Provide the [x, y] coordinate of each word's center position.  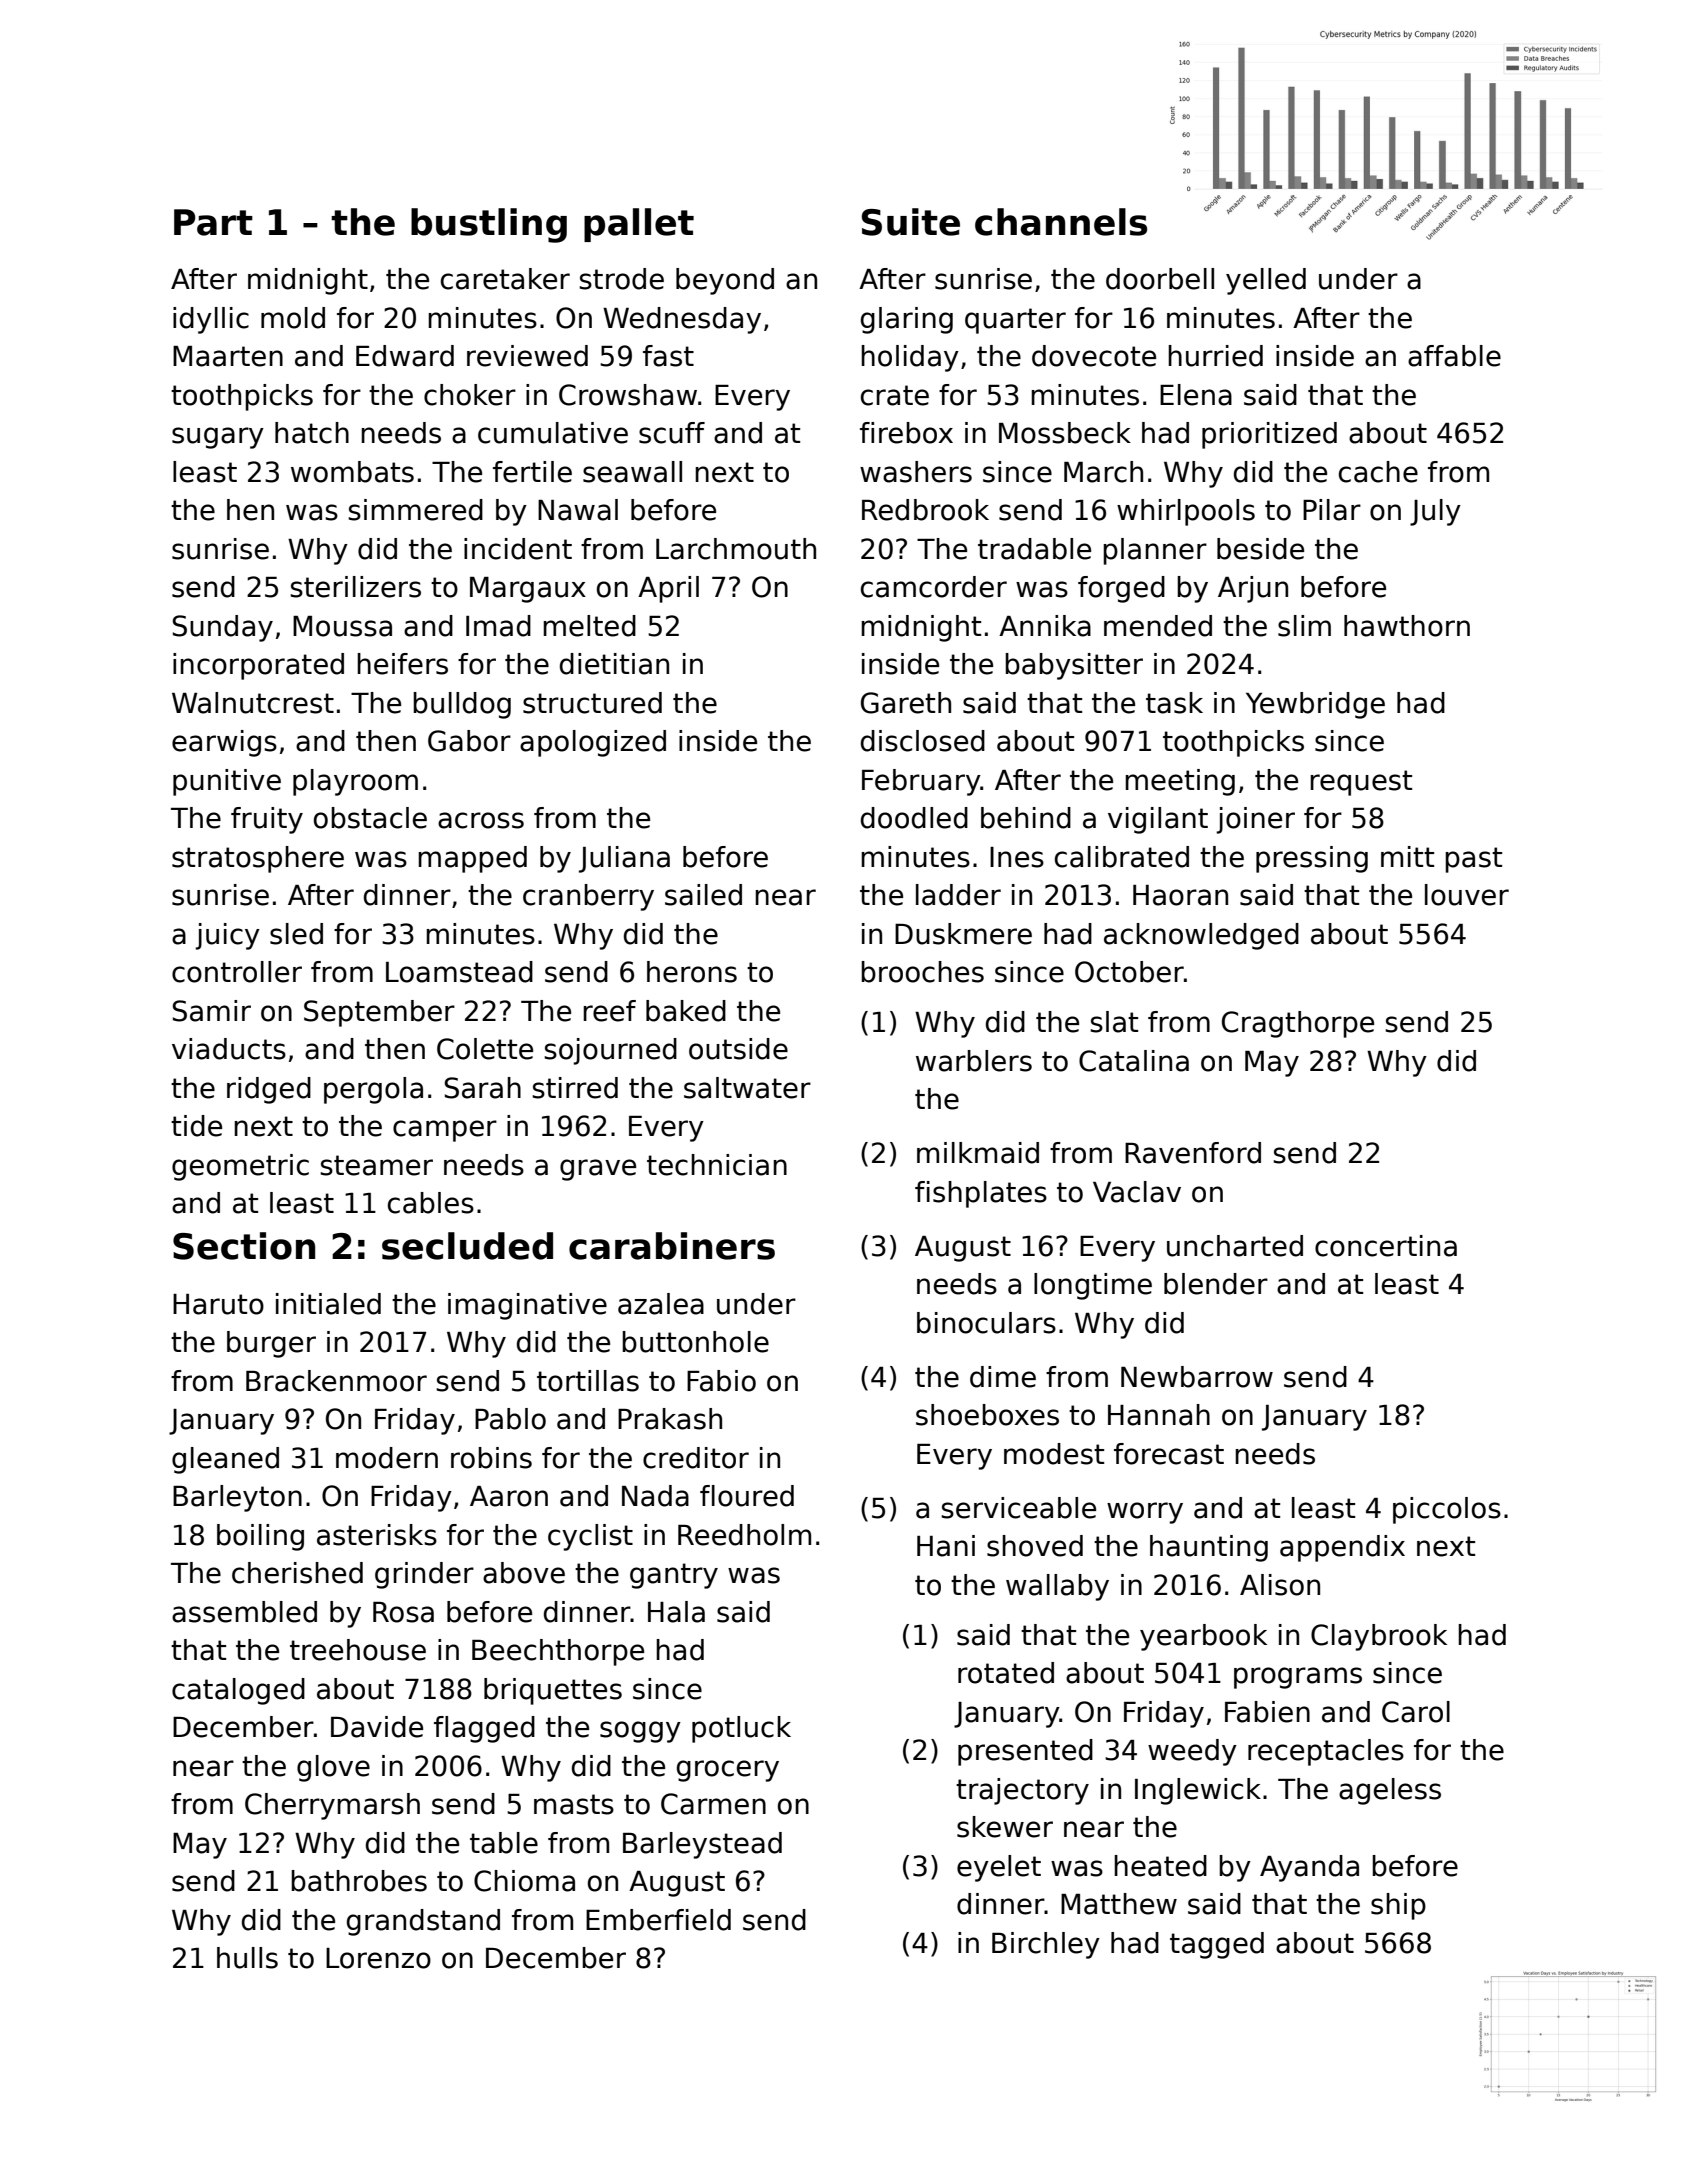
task [1174, 703]
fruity [267, 820]
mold [293, 318]
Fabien [1267, 1712]
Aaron [509, 1496]
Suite [911, 222]
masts [574, 1804]
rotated [1006, 1673]
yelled [1266, 281]
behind [1026, 818]
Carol [1416, 1712]
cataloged [238, 1691]
